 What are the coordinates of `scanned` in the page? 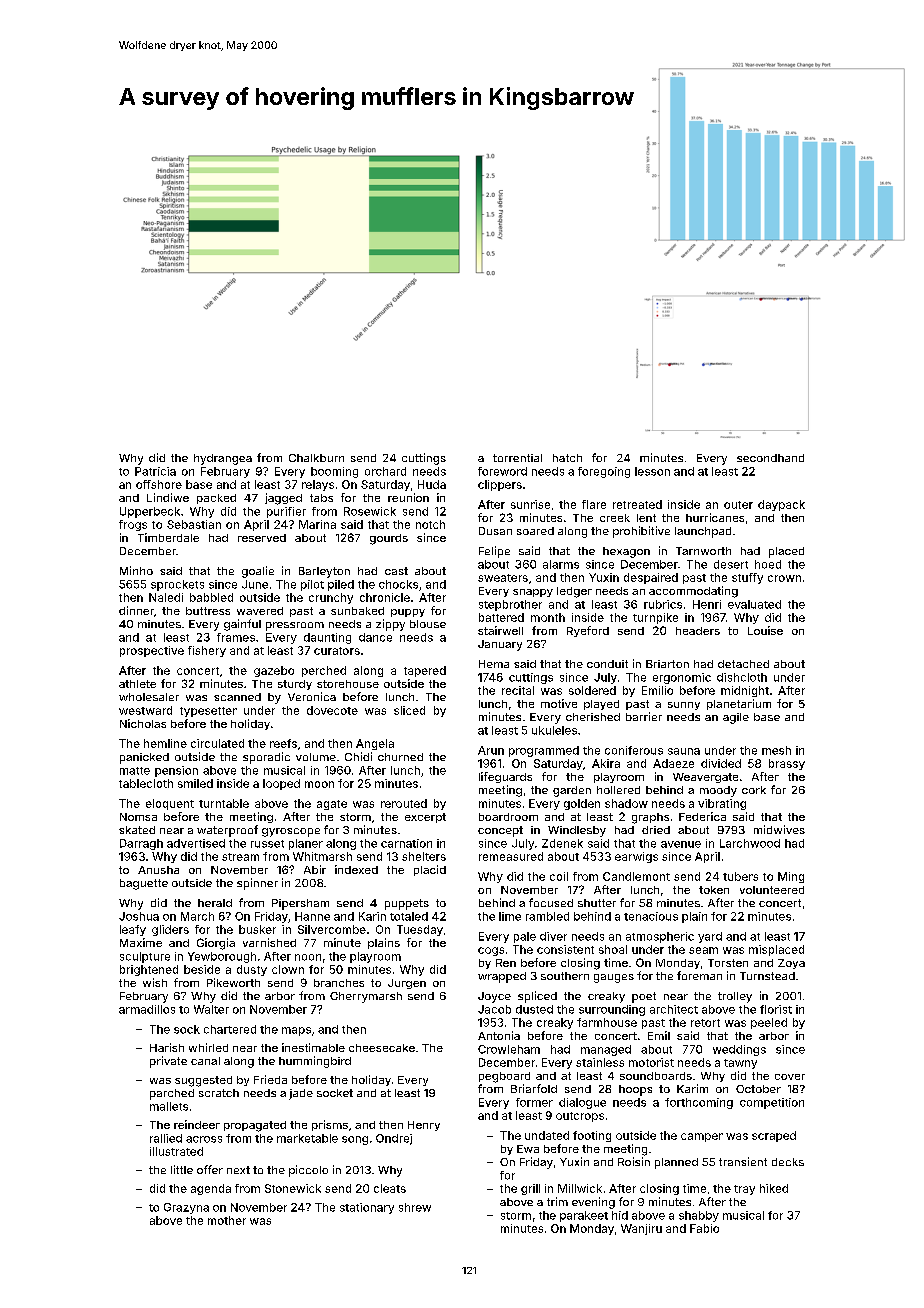 It's located at (237, 697).
